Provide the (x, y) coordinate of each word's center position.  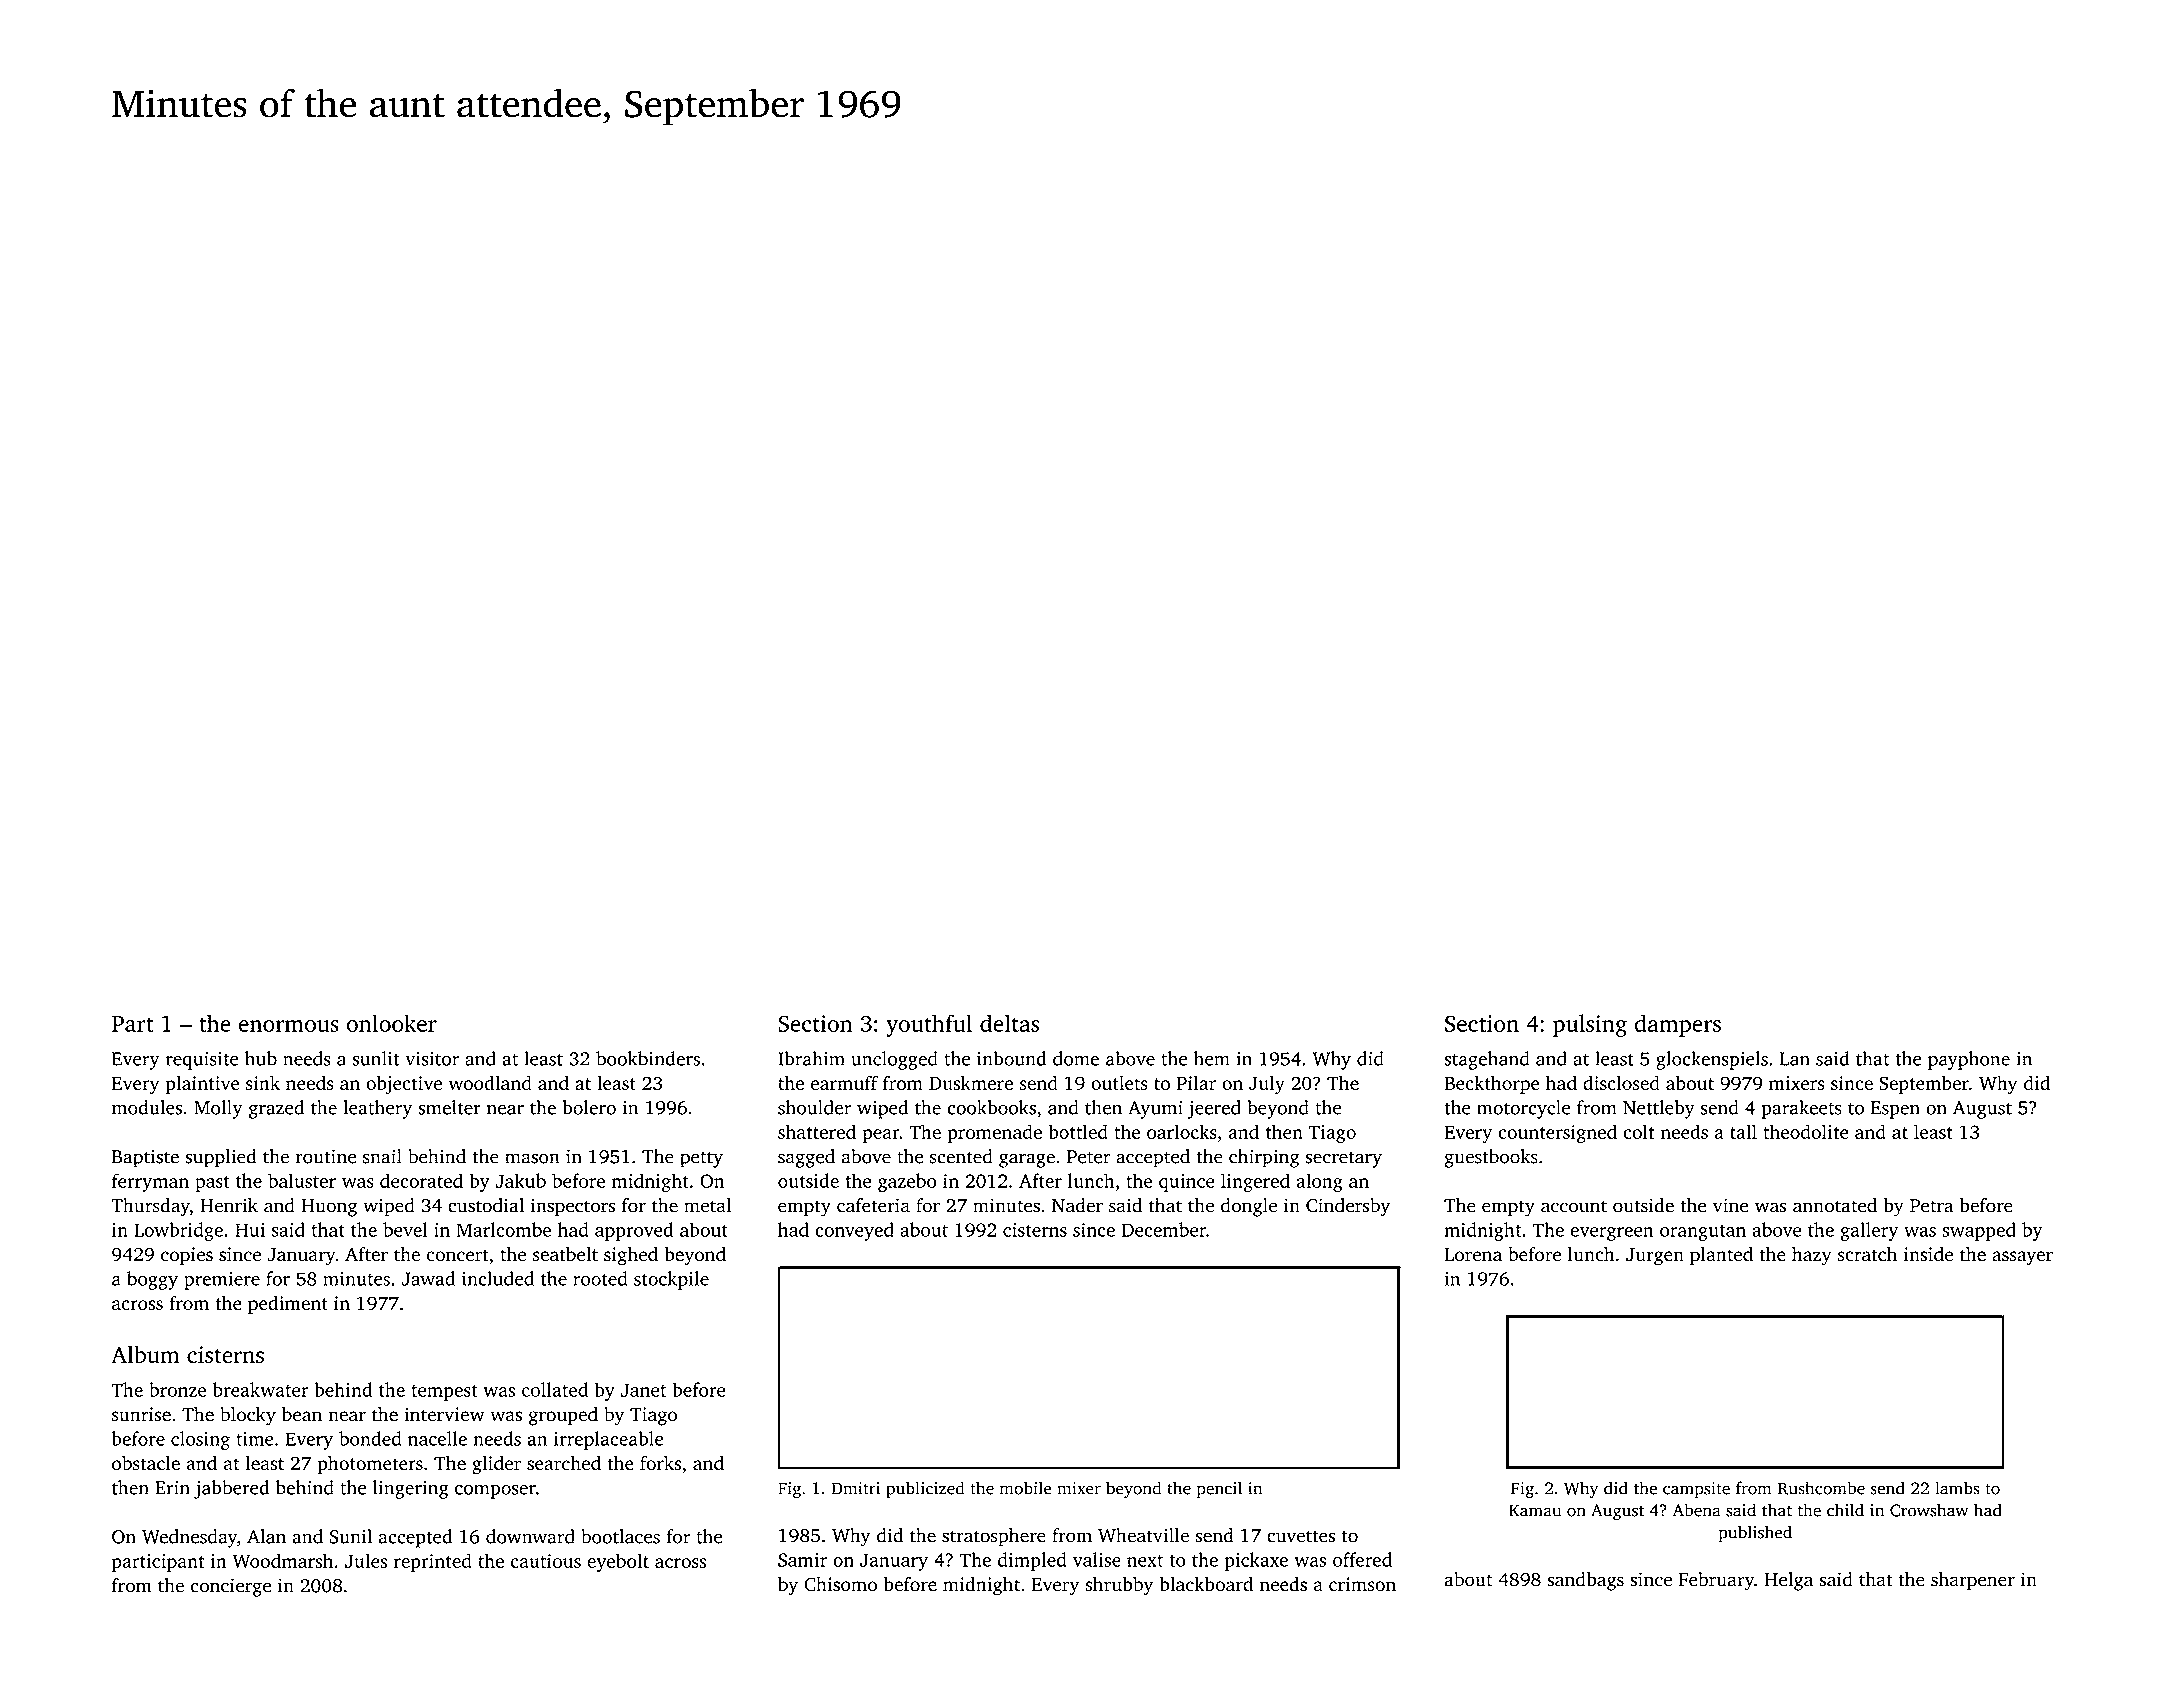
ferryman (150, 1182)
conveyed (854, 1231)
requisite (202, 1061)
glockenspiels (1712, 1060)
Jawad (428, 1278)
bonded (370, 1438)
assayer (2022, 1258)
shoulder (814, 1107)
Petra (1932, 1206)
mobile (1026, 1488)
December (1164, 1229)
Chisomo (840, 1584)
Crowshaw (1929, 1510)
